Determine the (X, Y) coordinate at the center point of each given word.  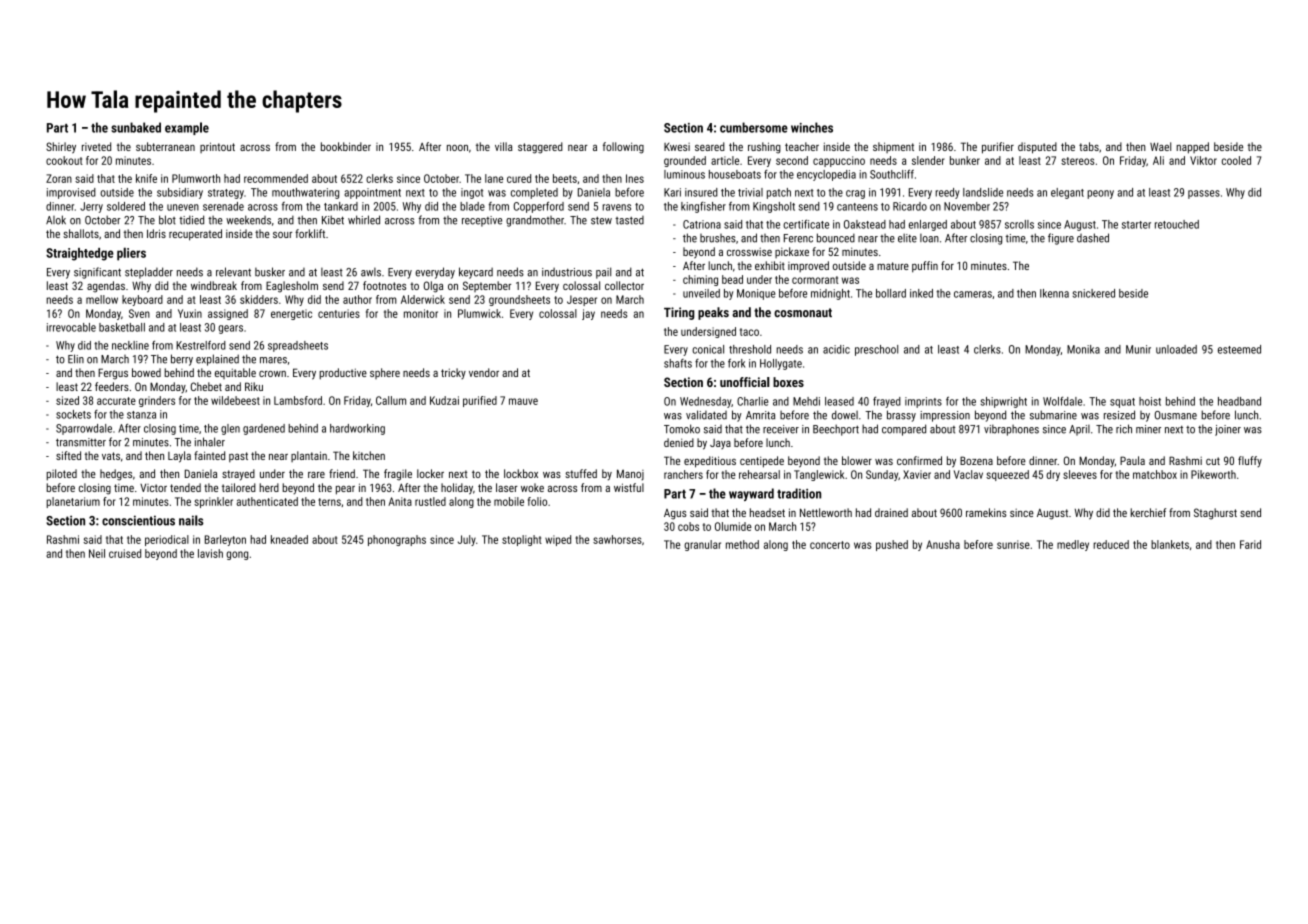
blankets (1170, 544)
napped (1192, 148)
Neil (97, 553)
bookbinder (346, 146)
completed (534, 193)
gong (237, 555)
